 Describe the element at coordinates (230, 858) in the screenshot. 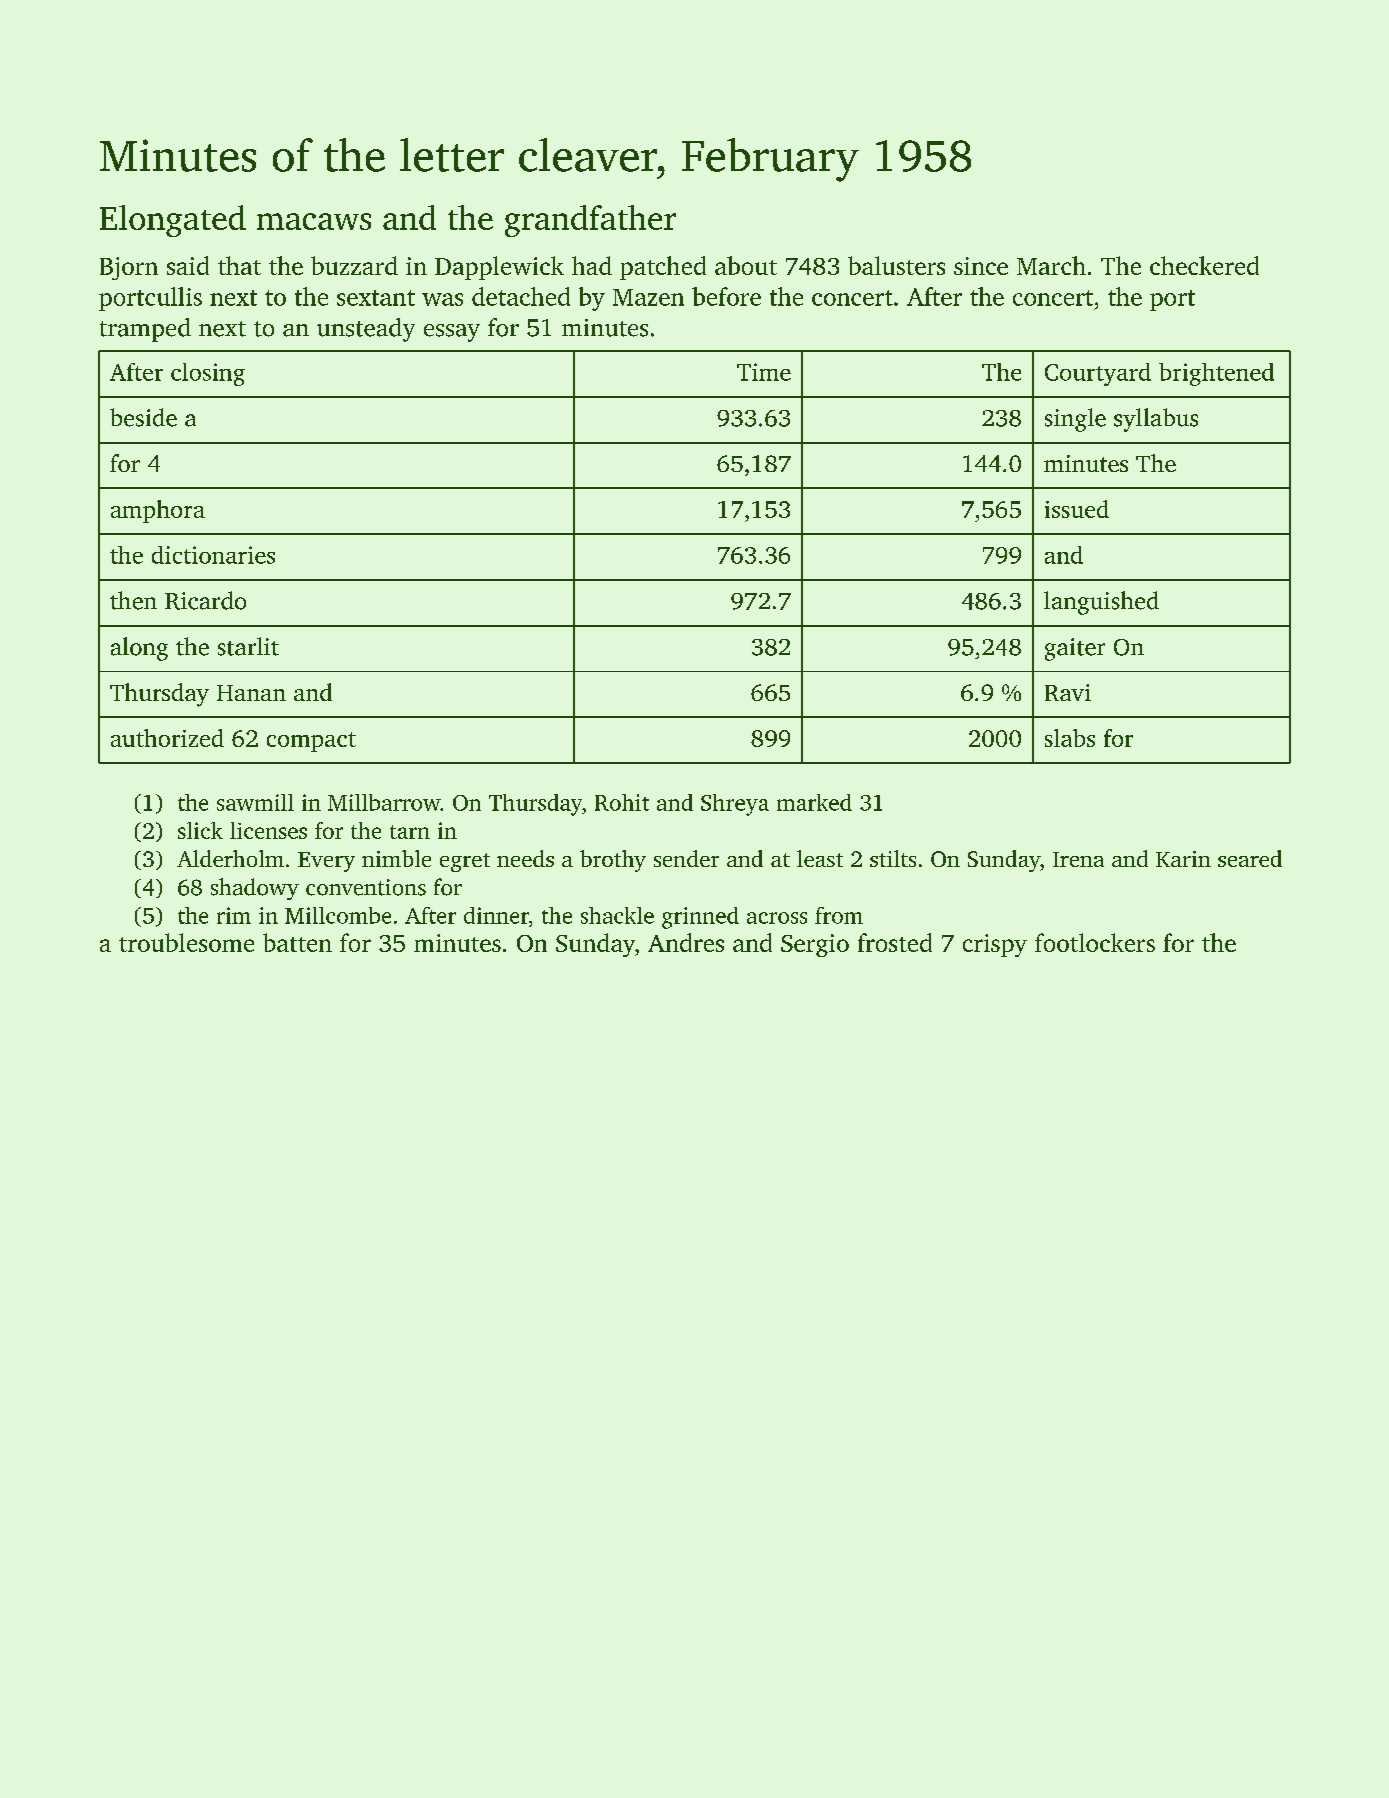

I see `Alderholm` at that location.
